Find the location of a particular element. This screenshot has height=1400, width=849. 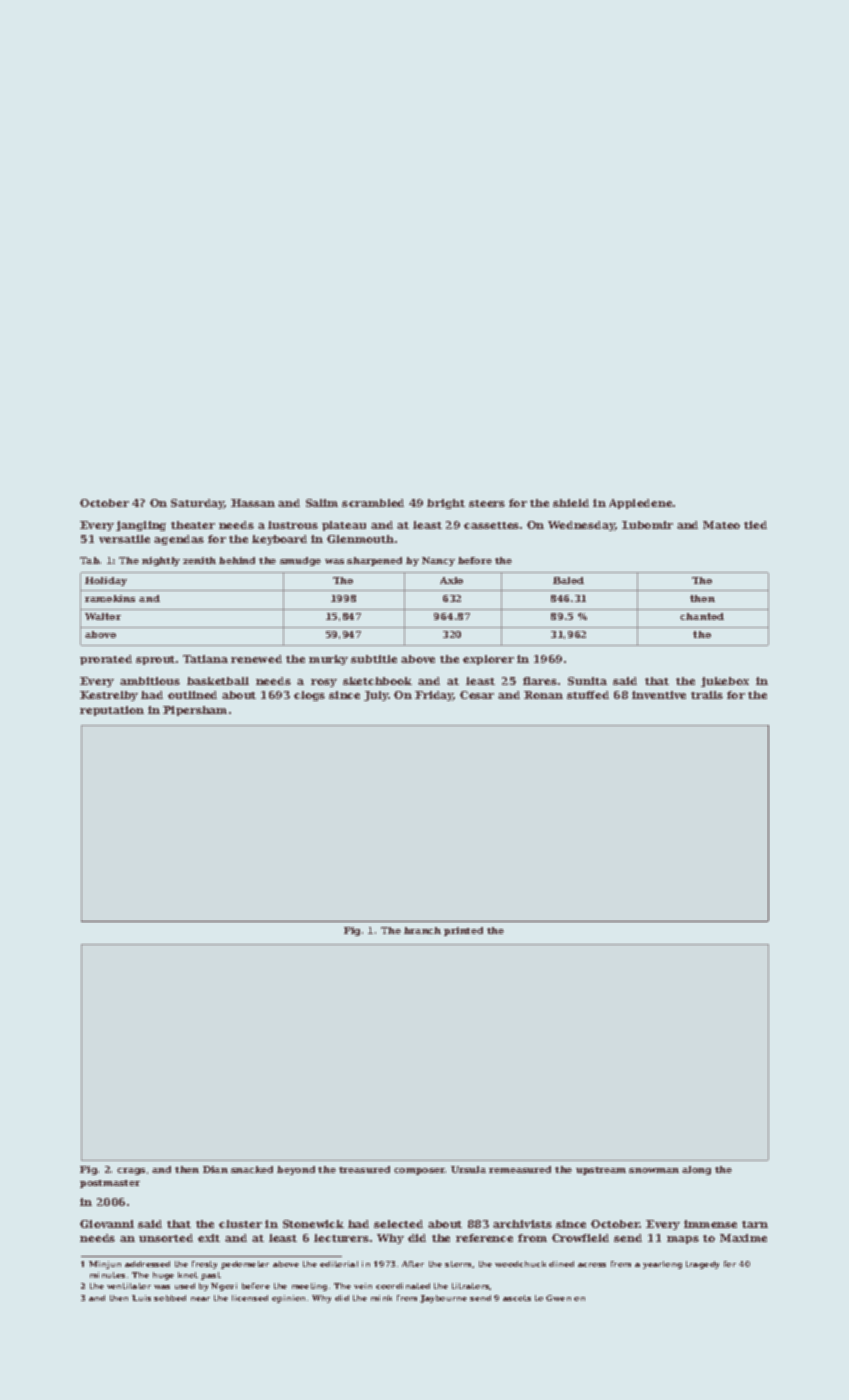

snowman is located at coordinates (654, 1170).
